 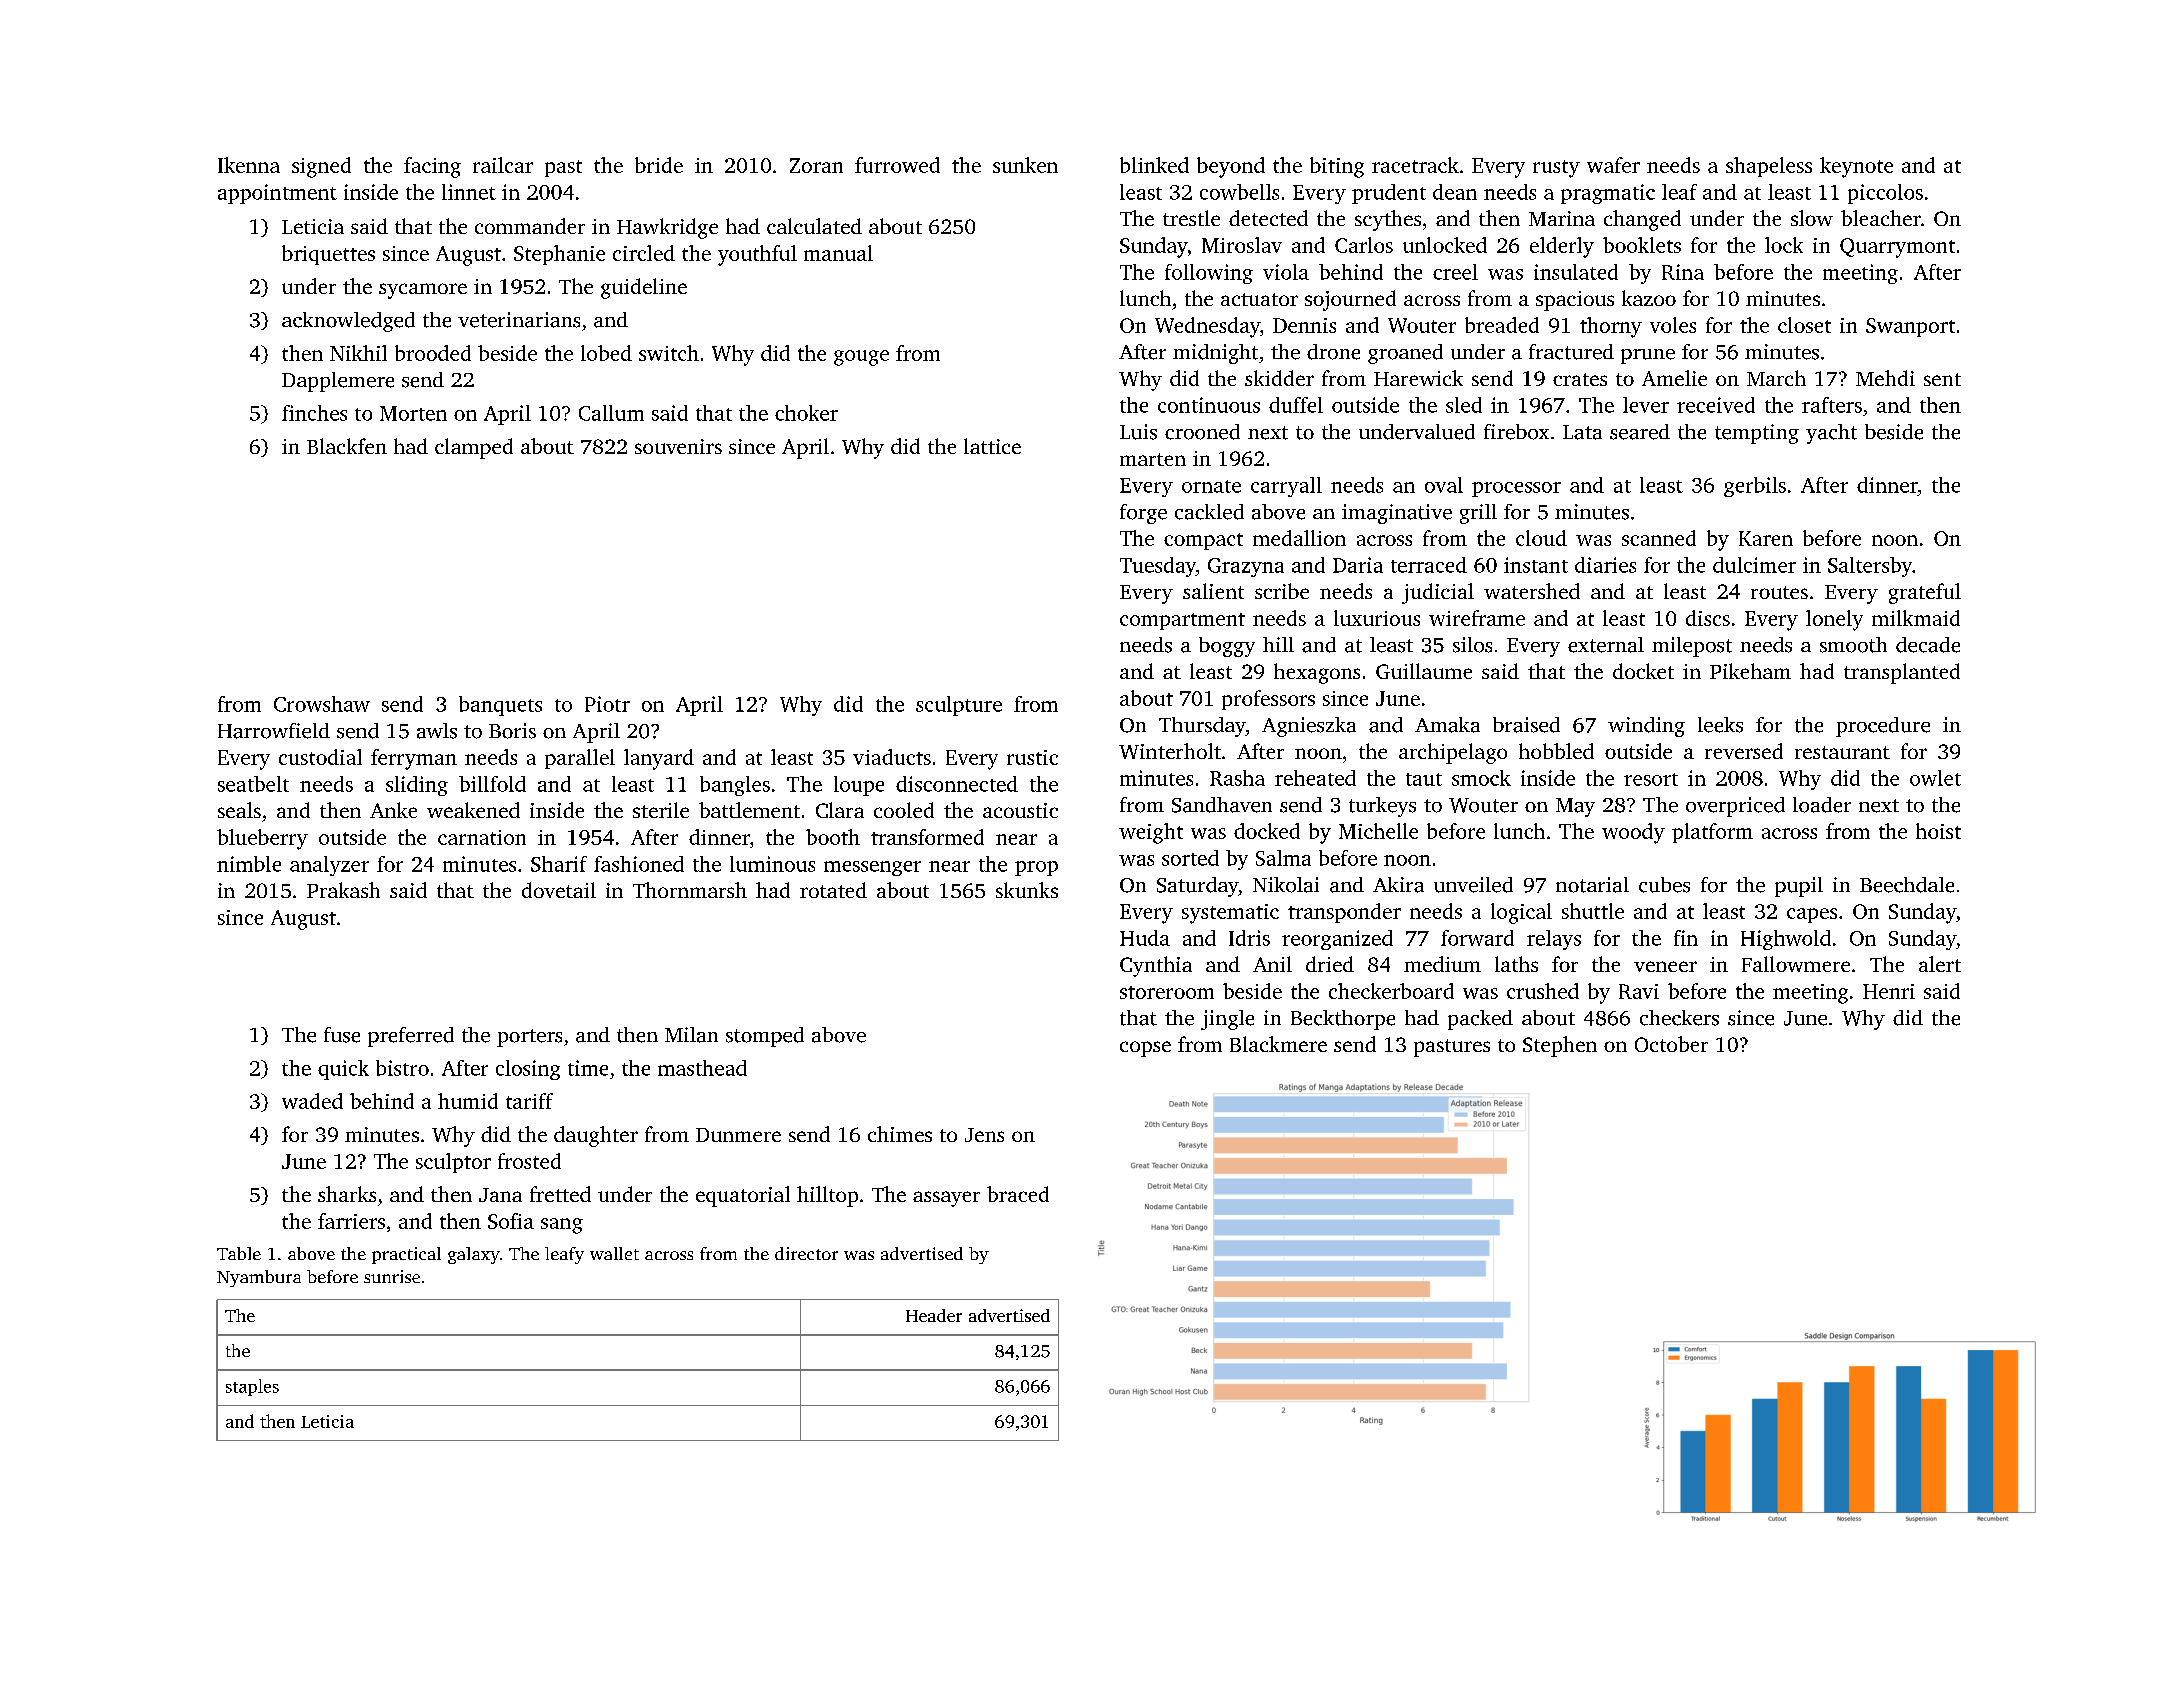 I want to click on Cynthia, so click(x=1156, y=966).
